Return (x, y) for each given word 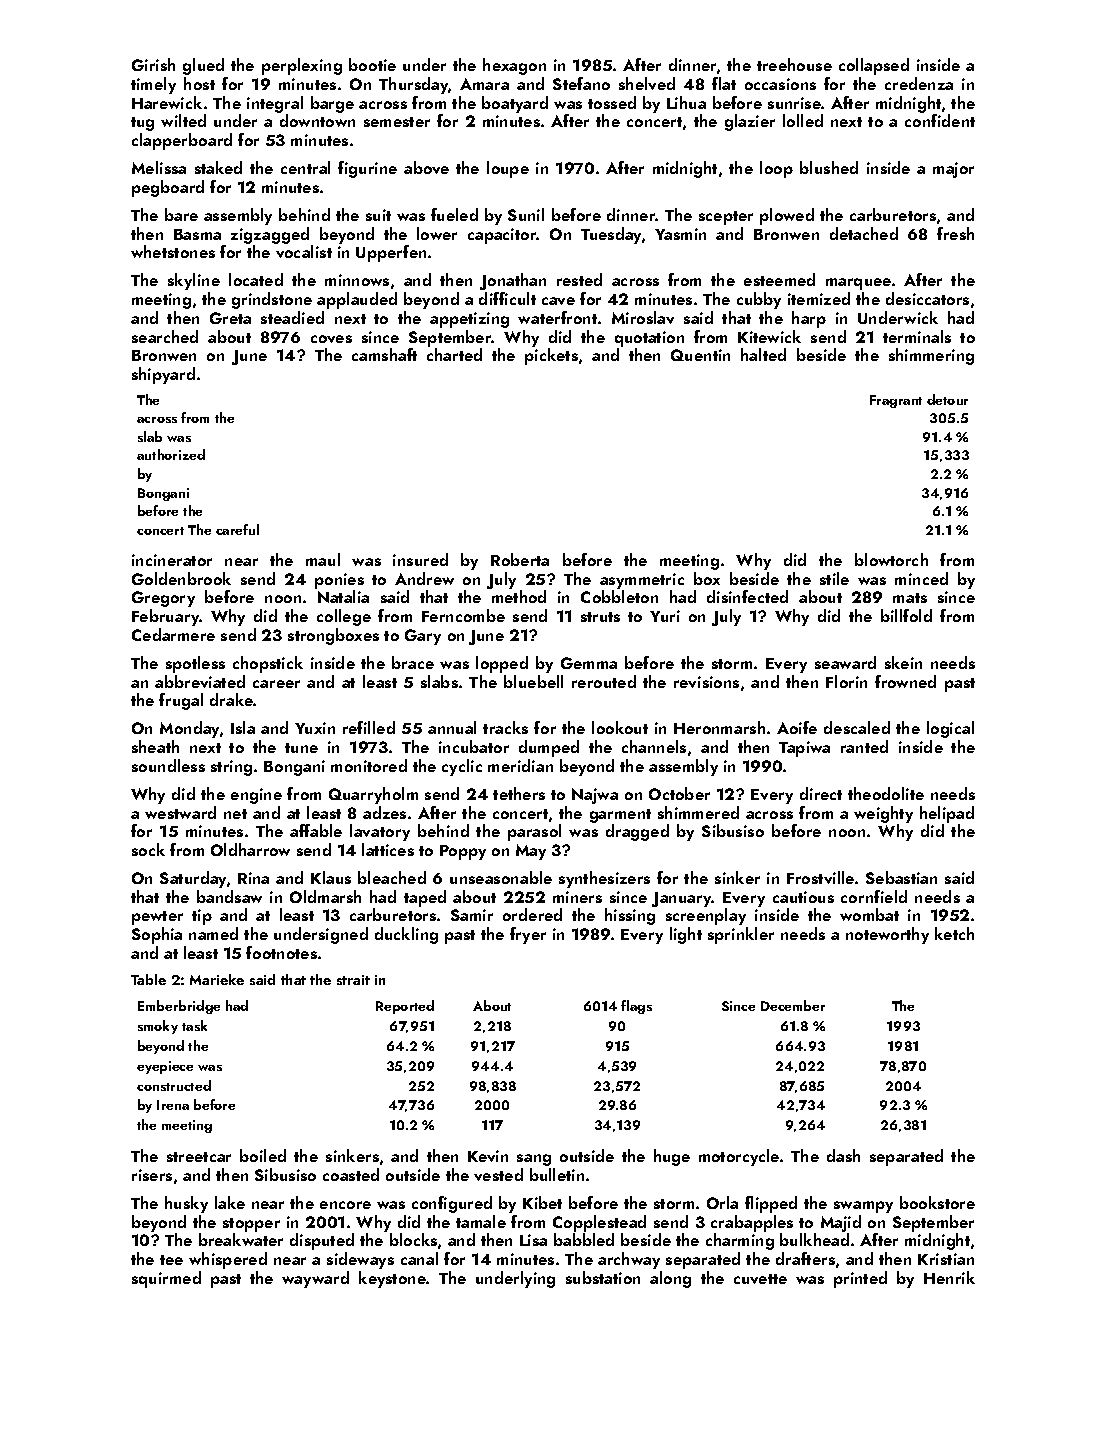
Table (148, 979)
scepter (726, 218)
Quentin (700, 355)
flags (636, 1007)
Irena (173, 1105)
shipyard (163, 375)
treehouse (794, 64)
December (793, 1005)
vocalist (304, 251)
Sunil (526, 214)
